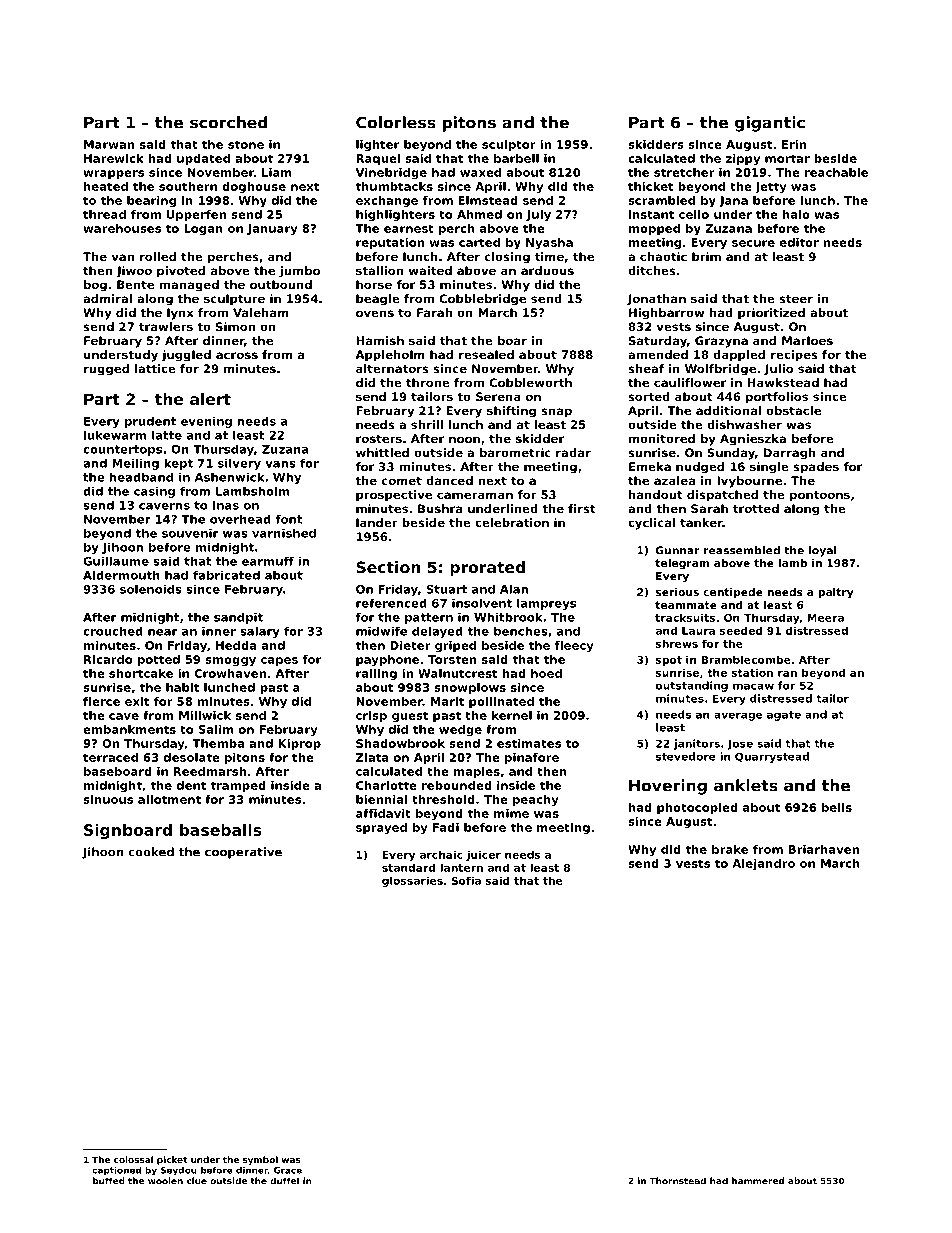  I want to click on Meera, so click(825, 618).
